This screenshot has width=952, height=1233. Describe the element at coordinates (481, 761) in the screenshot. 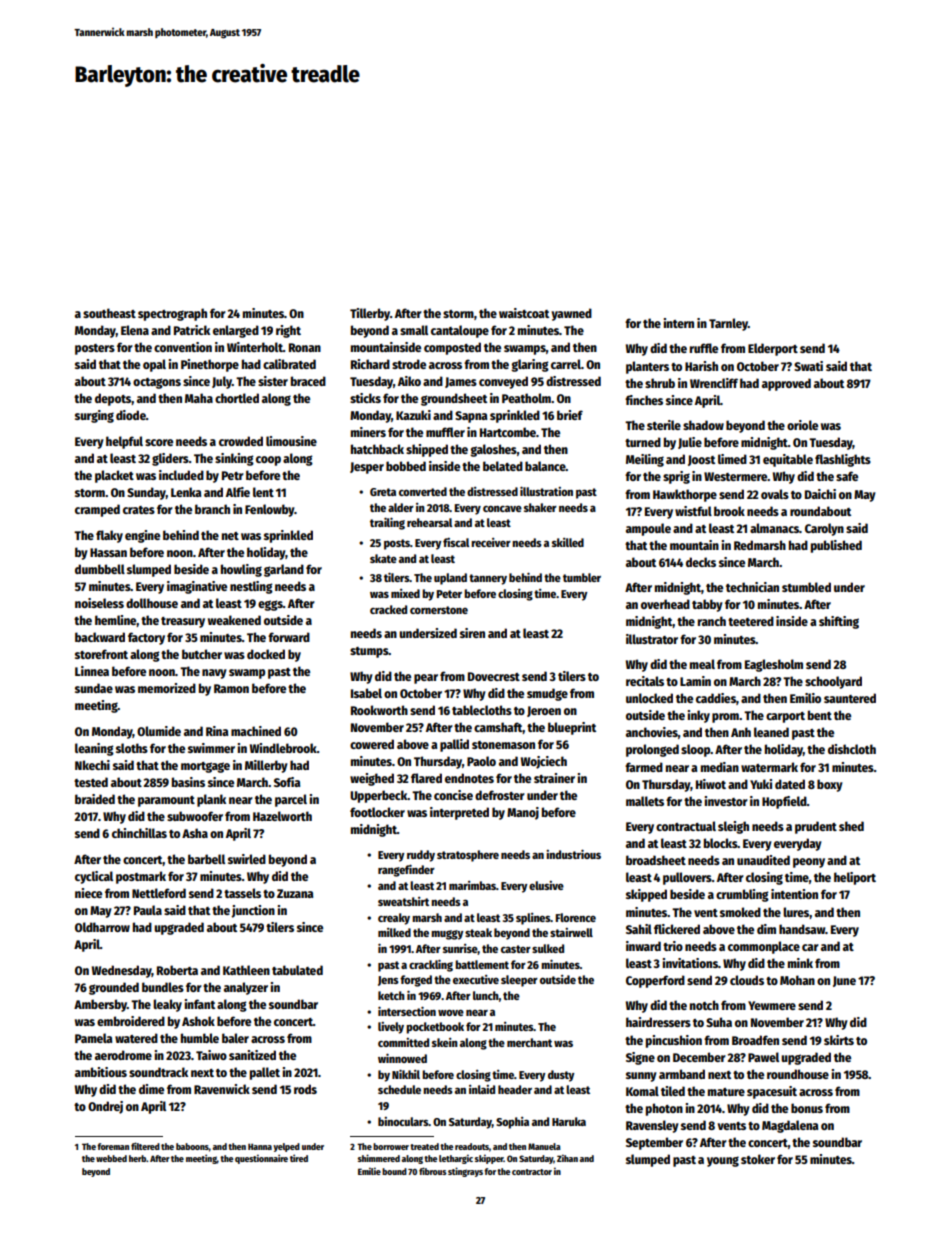

I see `Paolo` at that location.
